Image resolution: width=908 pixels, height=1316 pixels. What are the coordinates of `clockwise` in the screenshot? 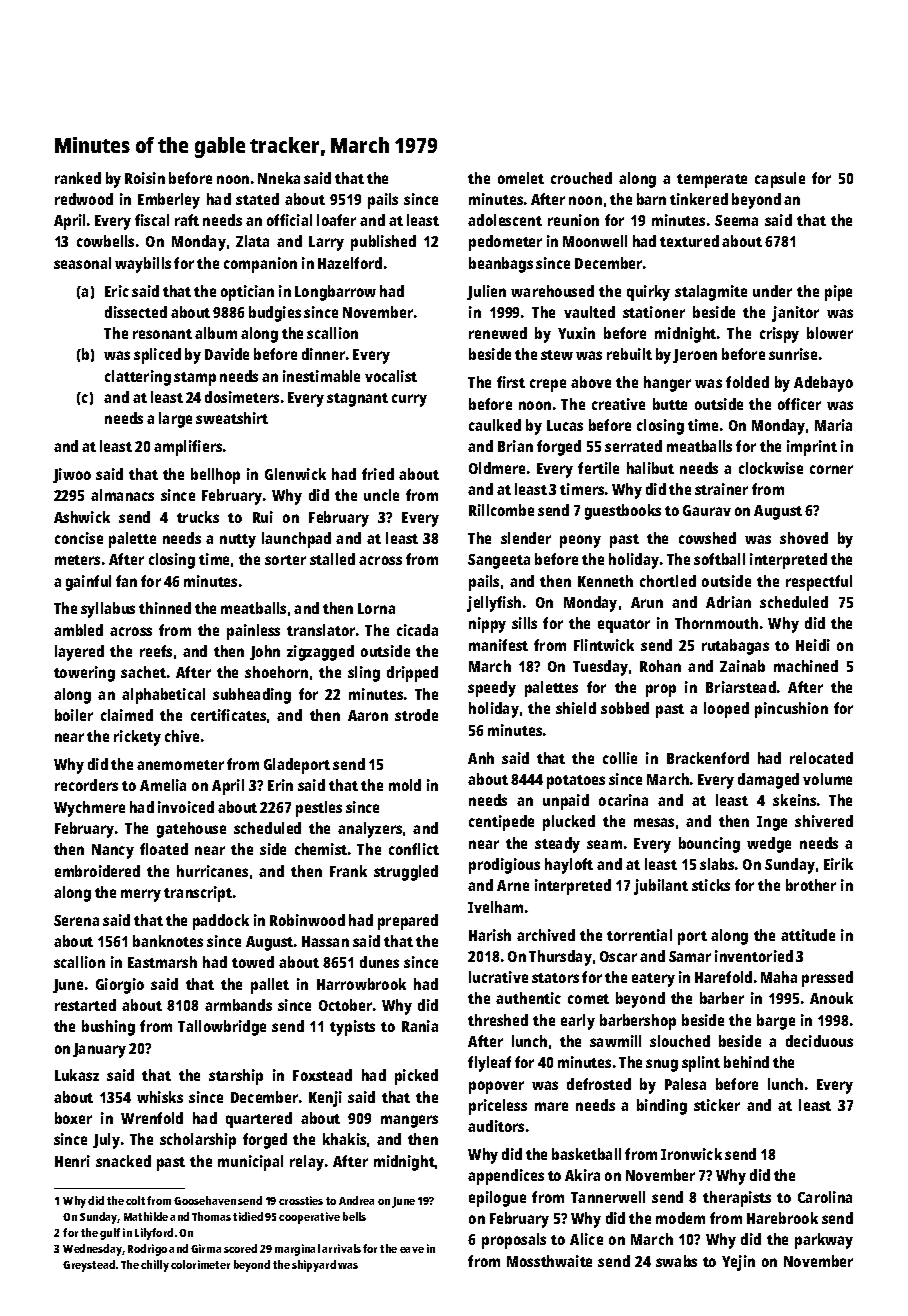 It's located at (771, 468).
